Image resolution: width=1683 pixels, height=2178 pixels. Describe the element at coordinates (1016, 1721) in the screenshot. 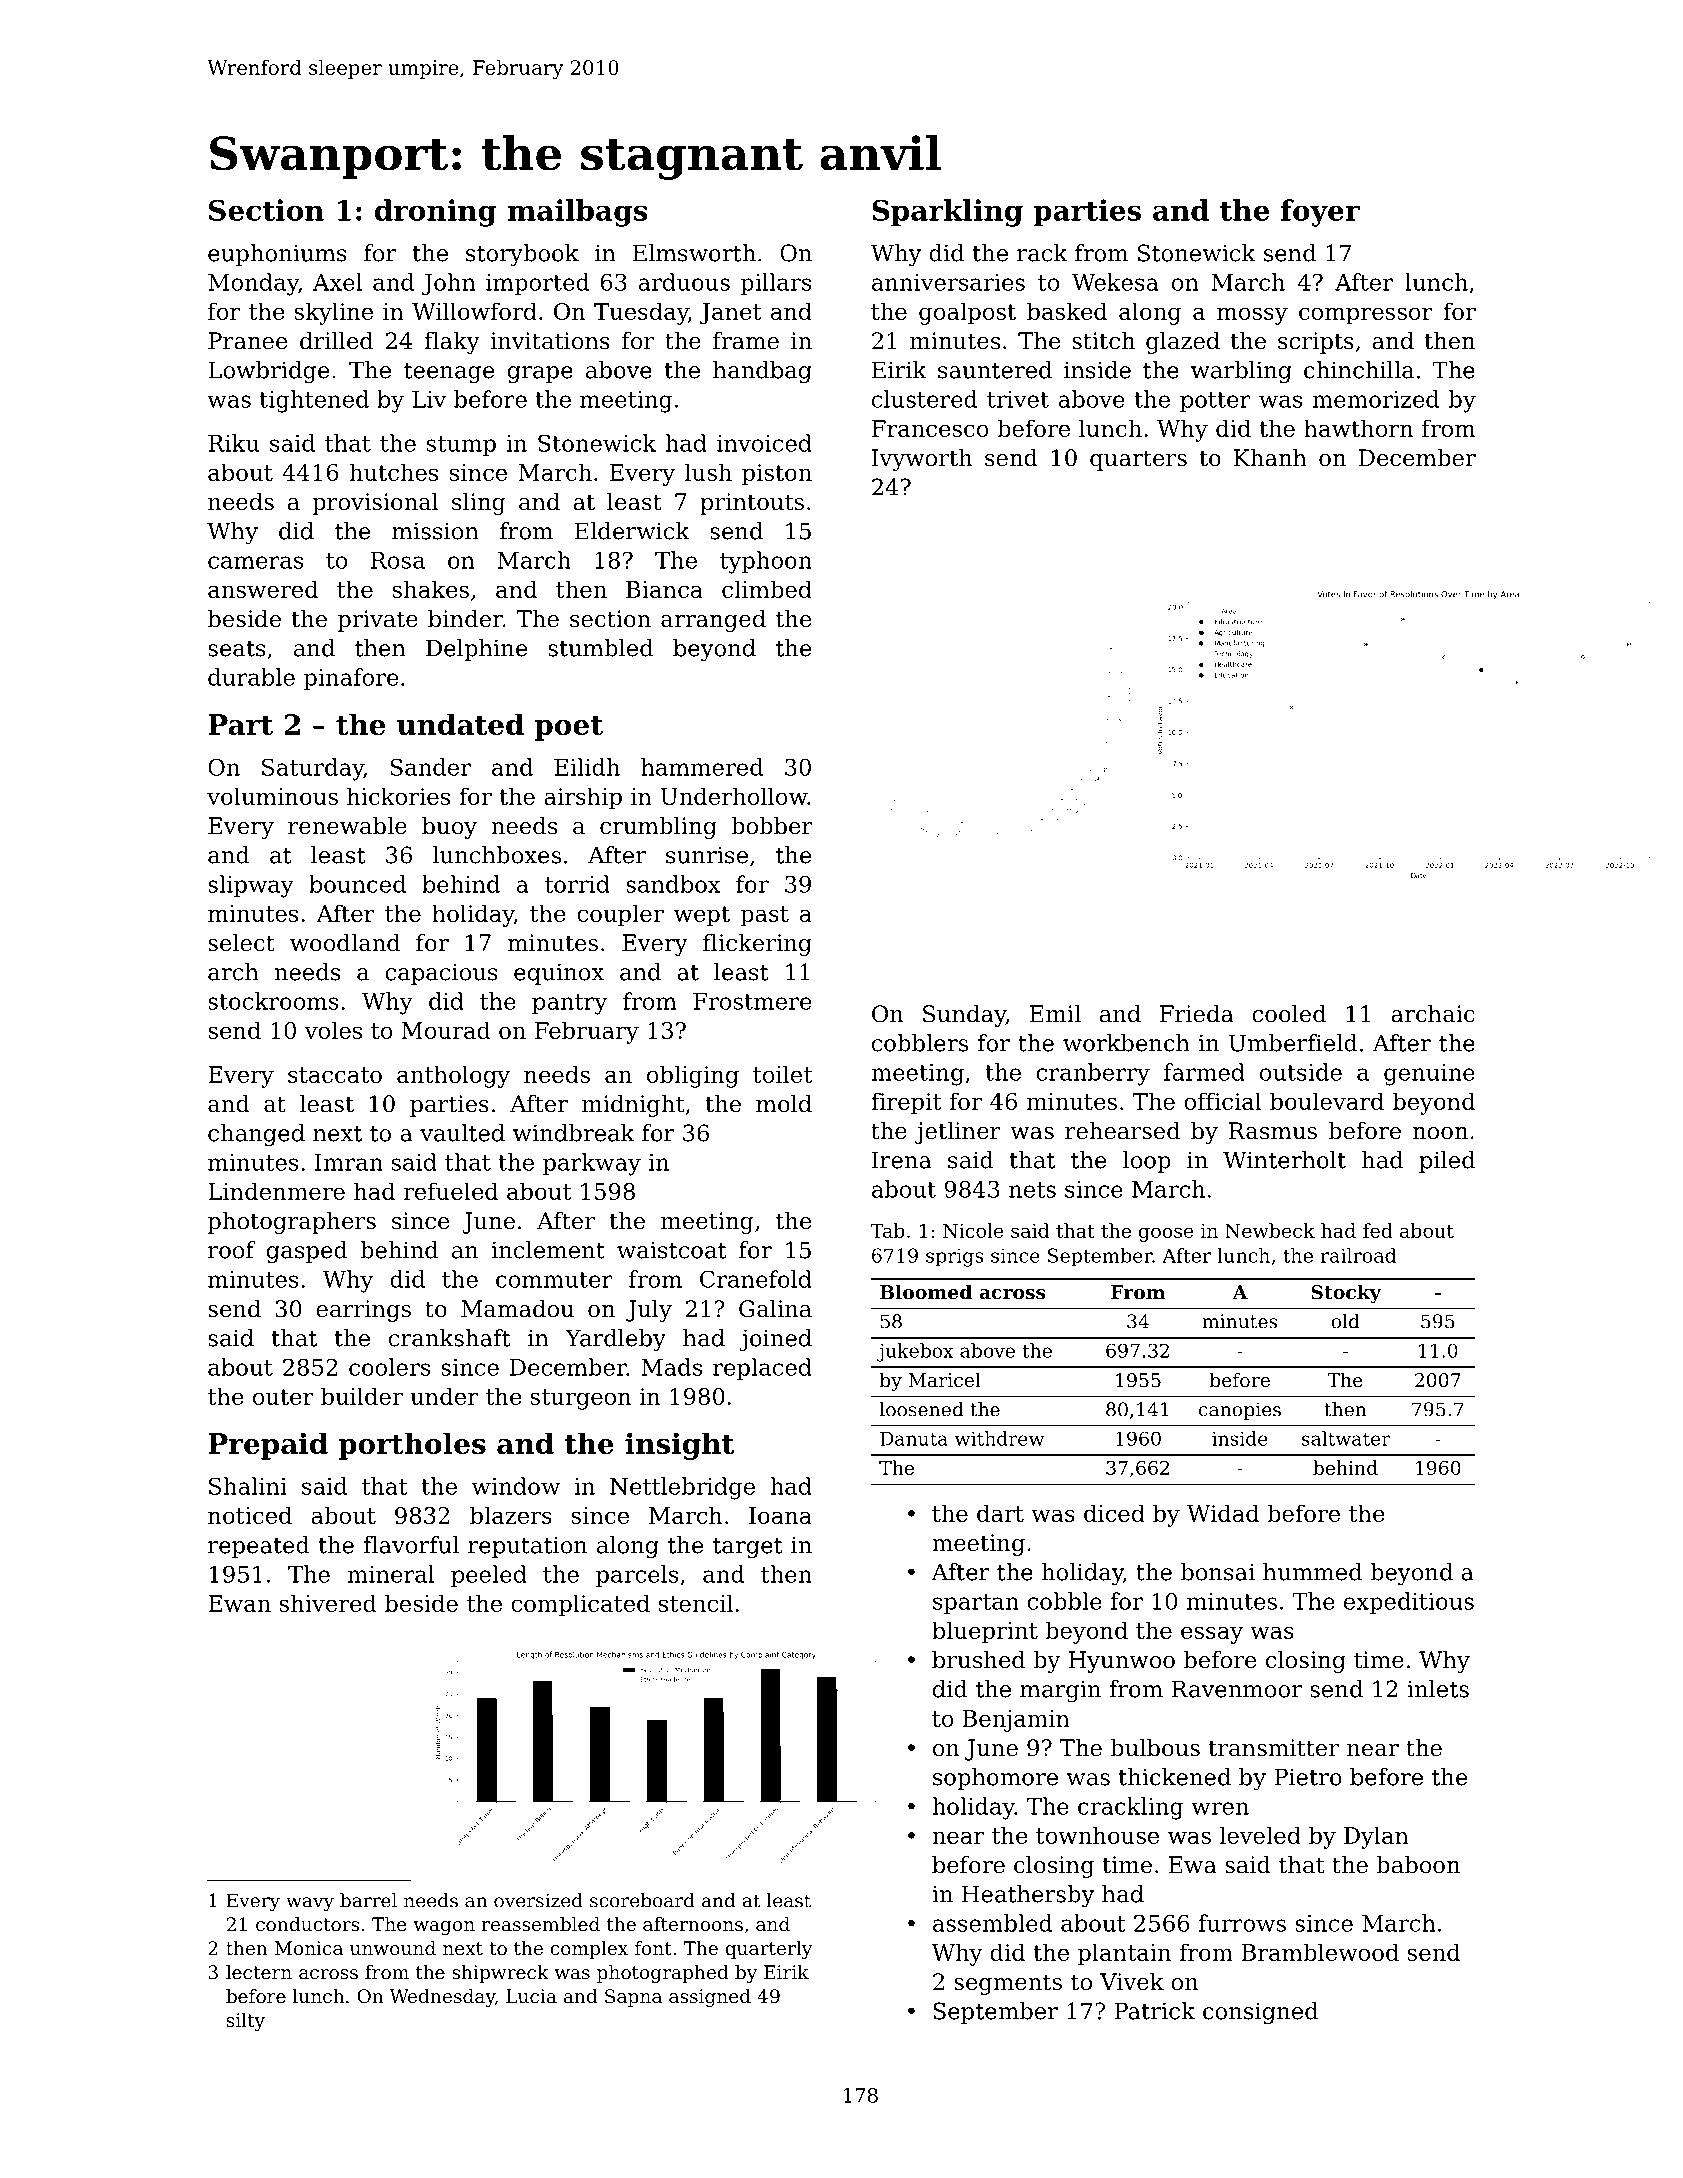

I see `Benjamin` at that location.
